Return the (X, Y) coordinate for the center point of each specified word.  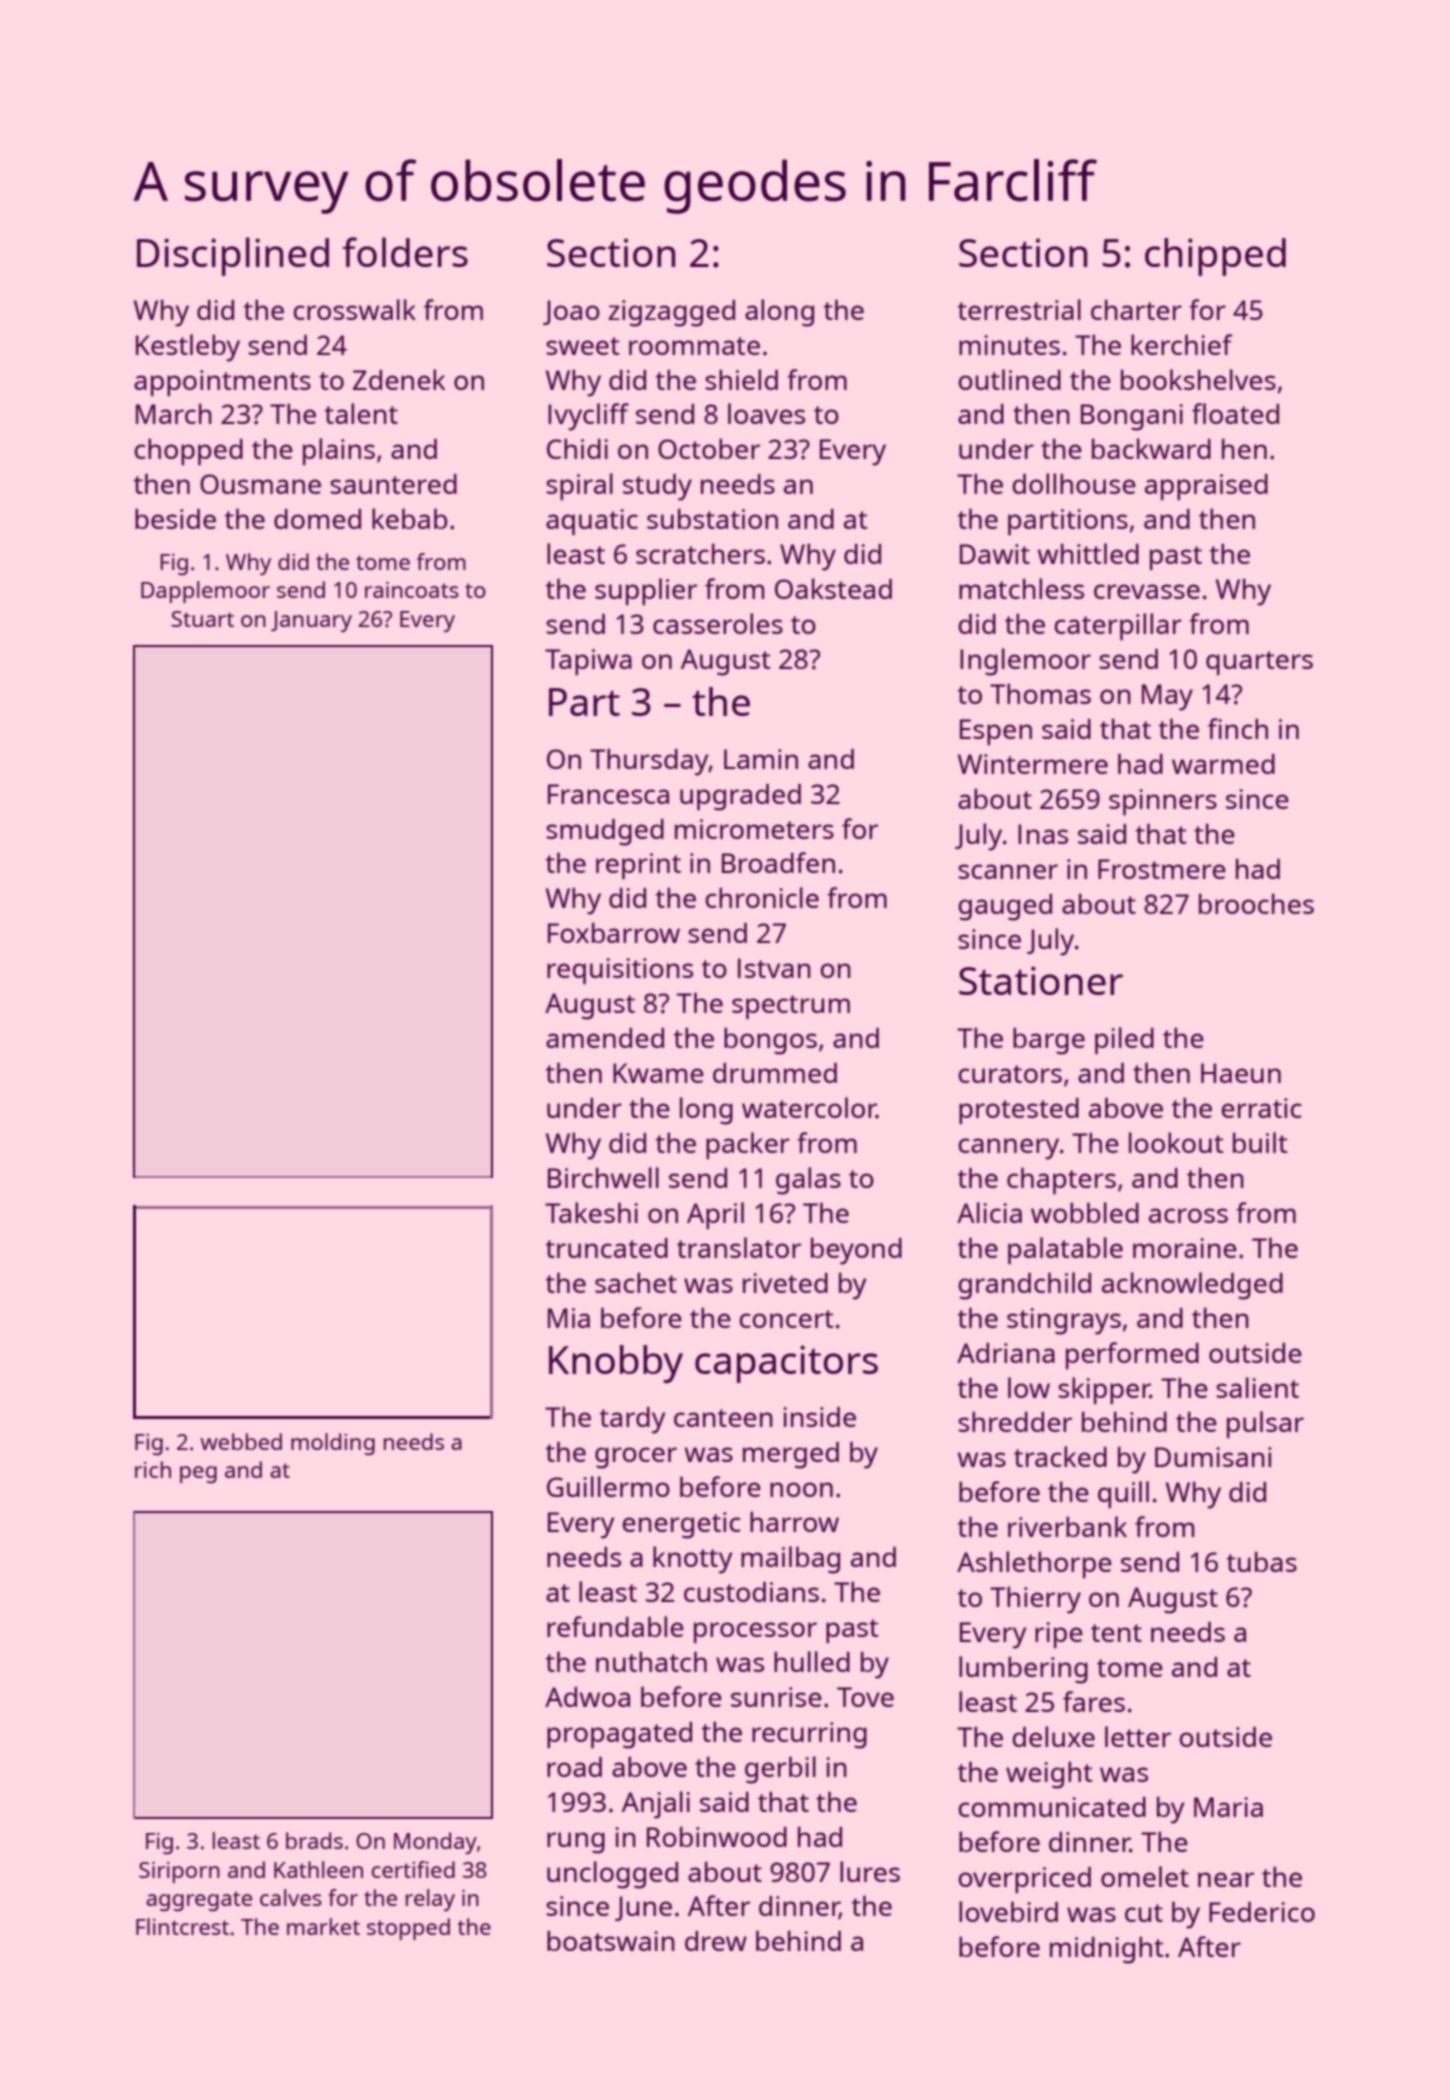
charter (1136, 309)
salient (1257, 1387)
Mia (569, 1318)
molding (333, 1444)
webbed (241, 1441)
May (1167, 697)
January (311, 621)
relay (430, 1900)
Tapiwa (588, 662)
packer (748, 1146)
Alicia (989, 1212)
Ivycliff (588, 417)
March (174, 413)
